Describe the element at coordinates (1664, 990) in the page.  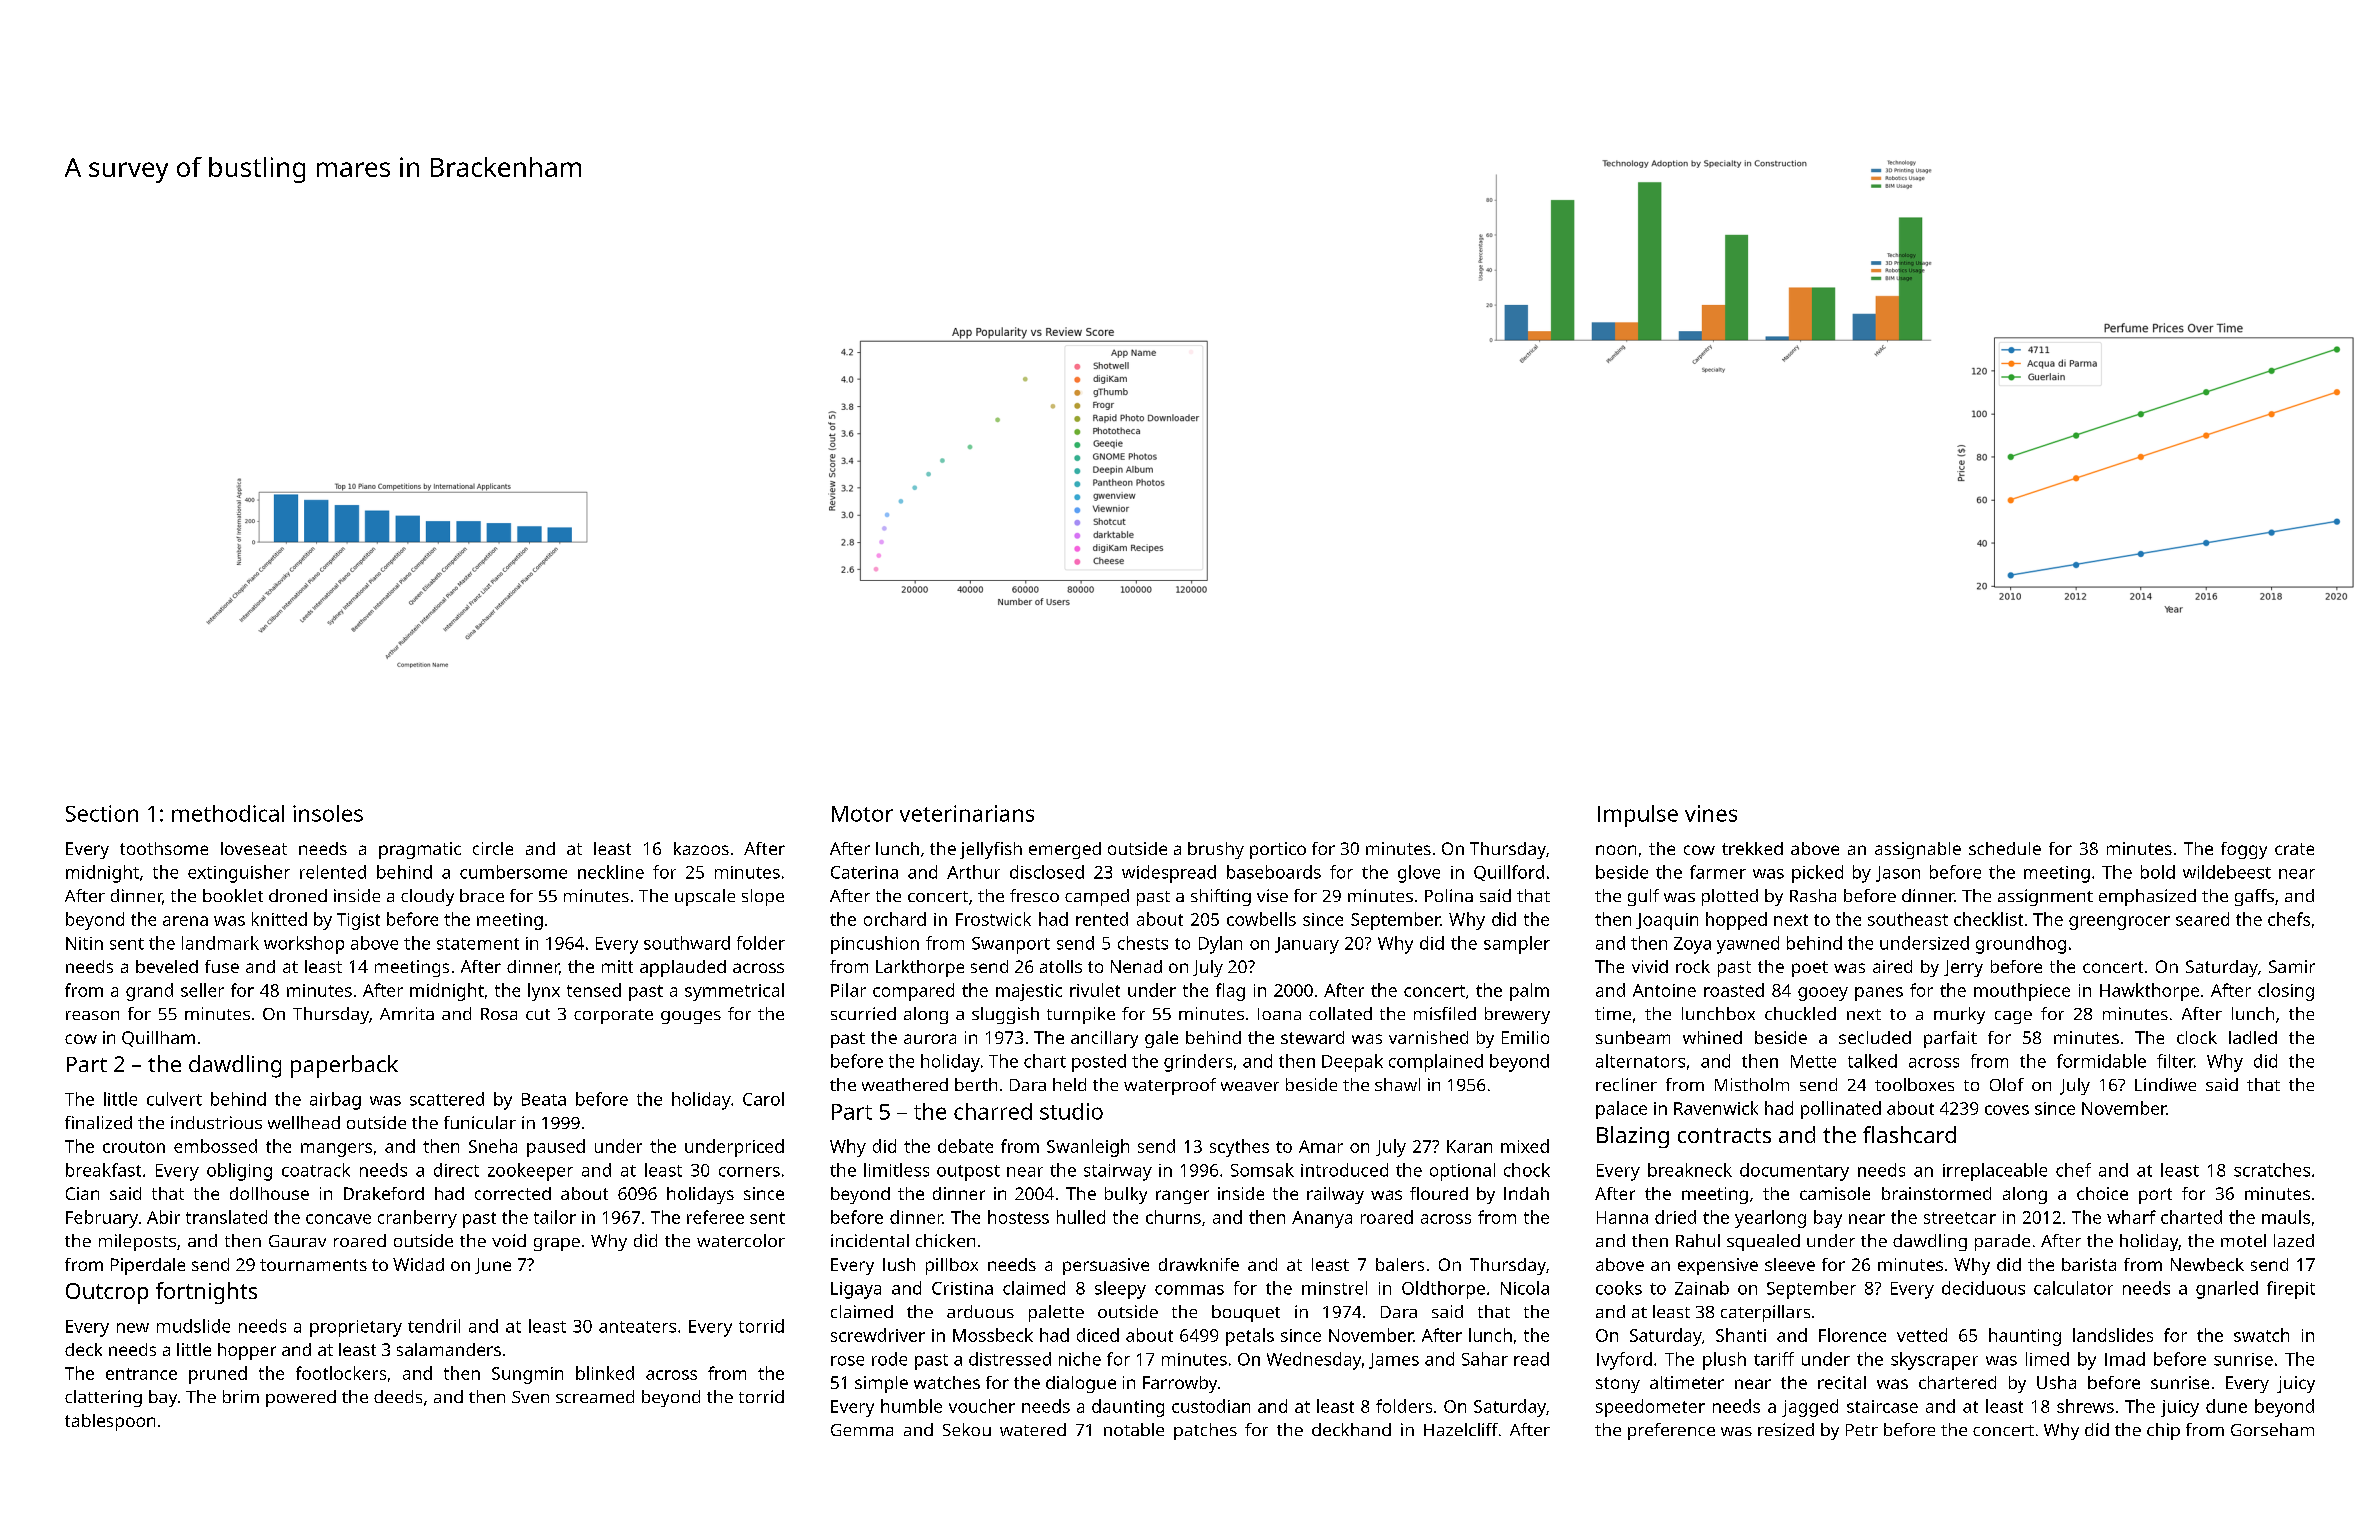
I see `Antoine` at that location.
